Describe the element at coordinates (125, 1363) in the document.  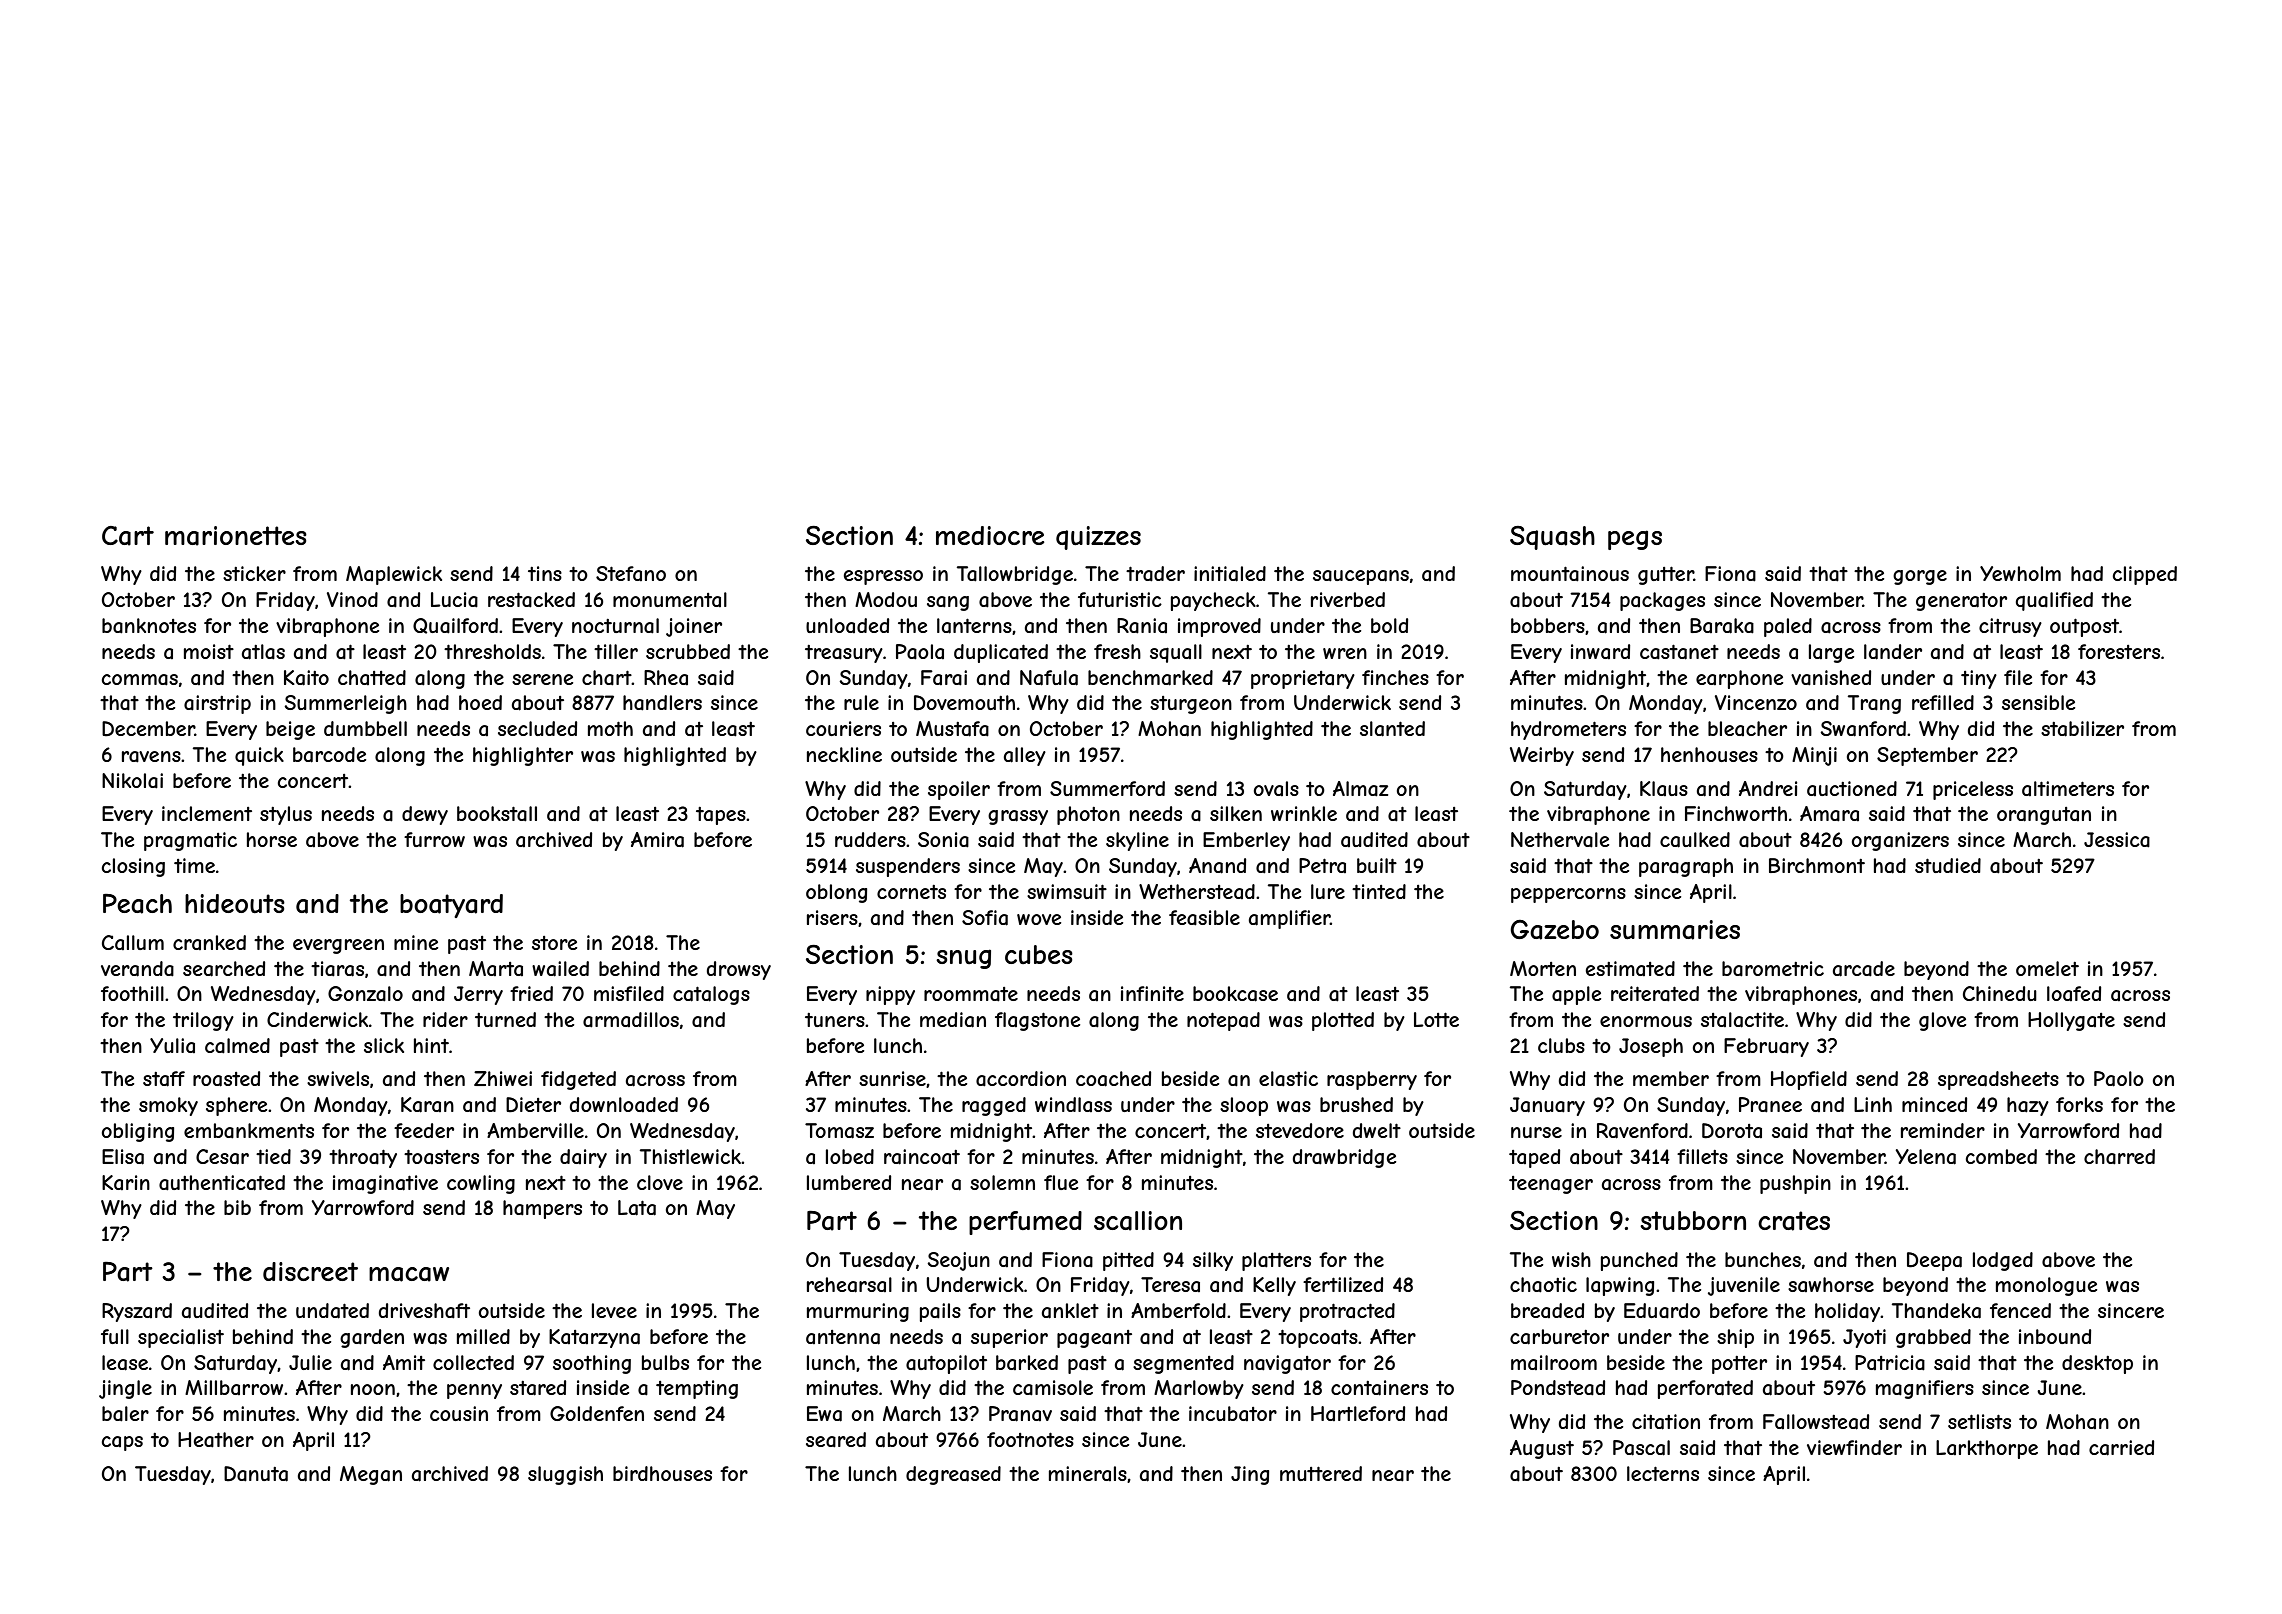
I see `lease` at that location.
